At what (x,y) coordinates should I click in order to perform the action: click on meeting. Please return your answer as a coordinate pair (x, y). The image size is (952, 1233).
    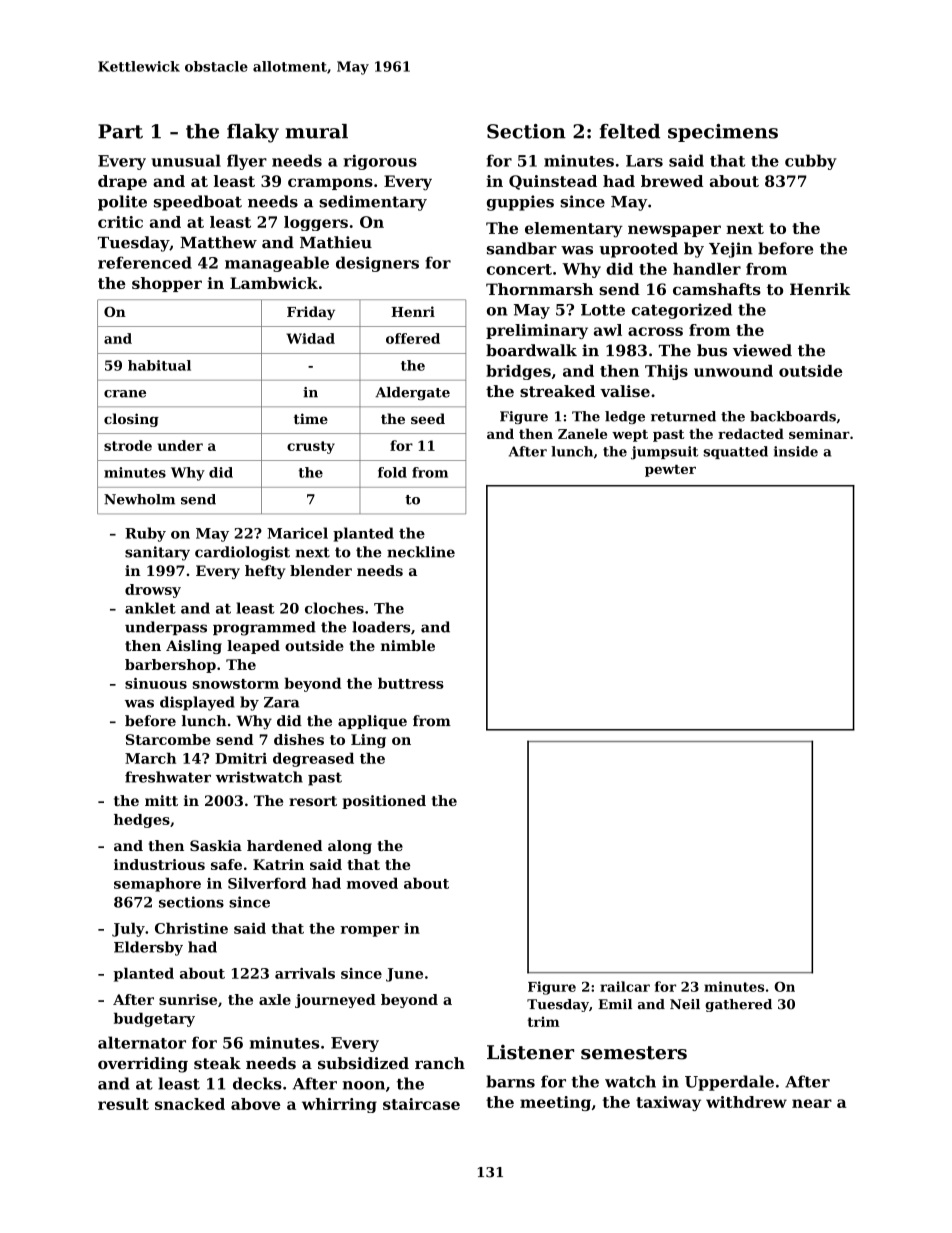
    Looking at the image, I should click on (555, 1103).
